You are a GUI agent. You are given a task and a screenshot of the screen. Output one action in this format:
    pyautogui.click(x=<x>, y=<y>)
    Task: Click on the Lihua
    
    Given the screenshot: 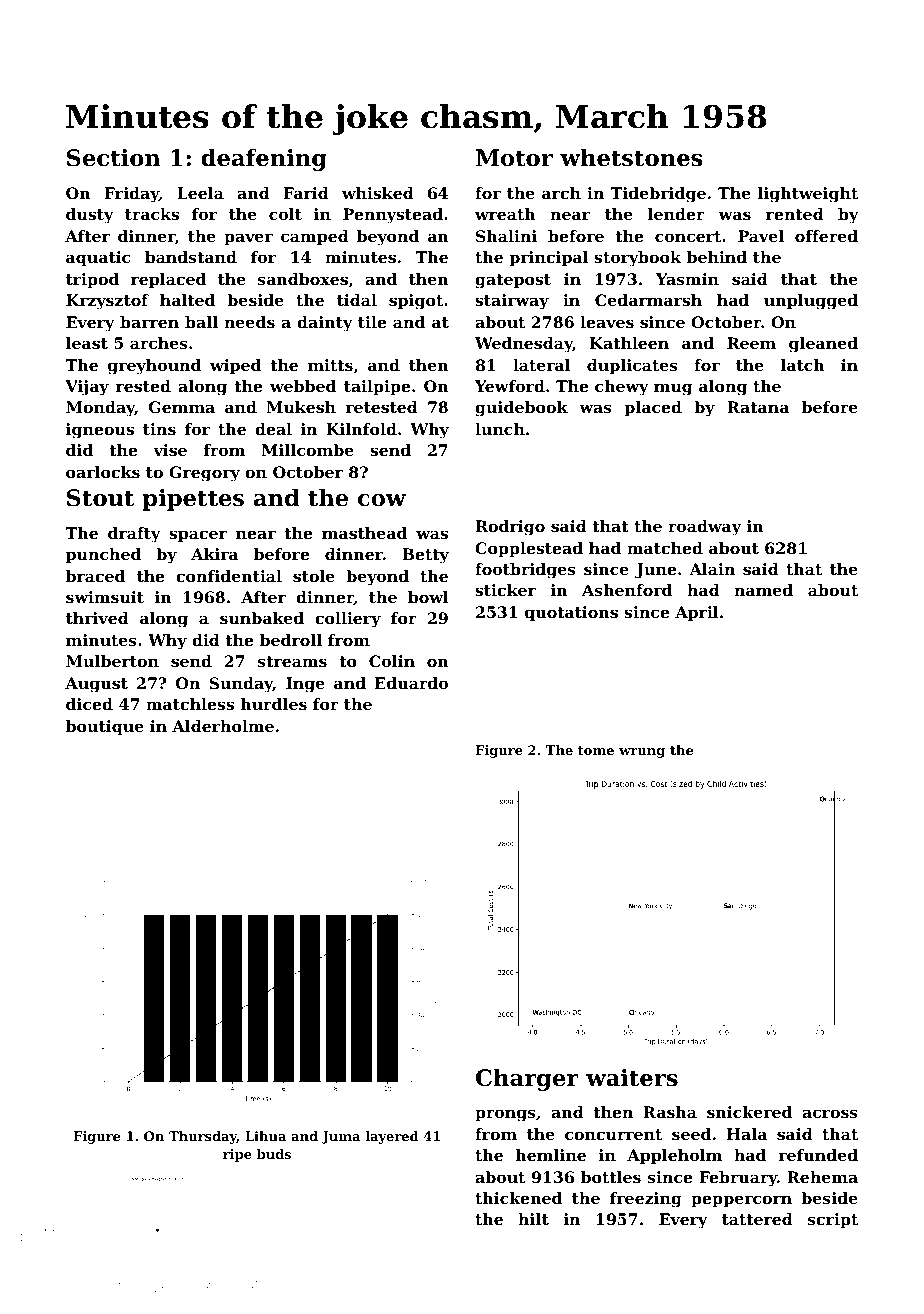 What is the action you would take?
    pyautogui.click(x=265, y=1136)
